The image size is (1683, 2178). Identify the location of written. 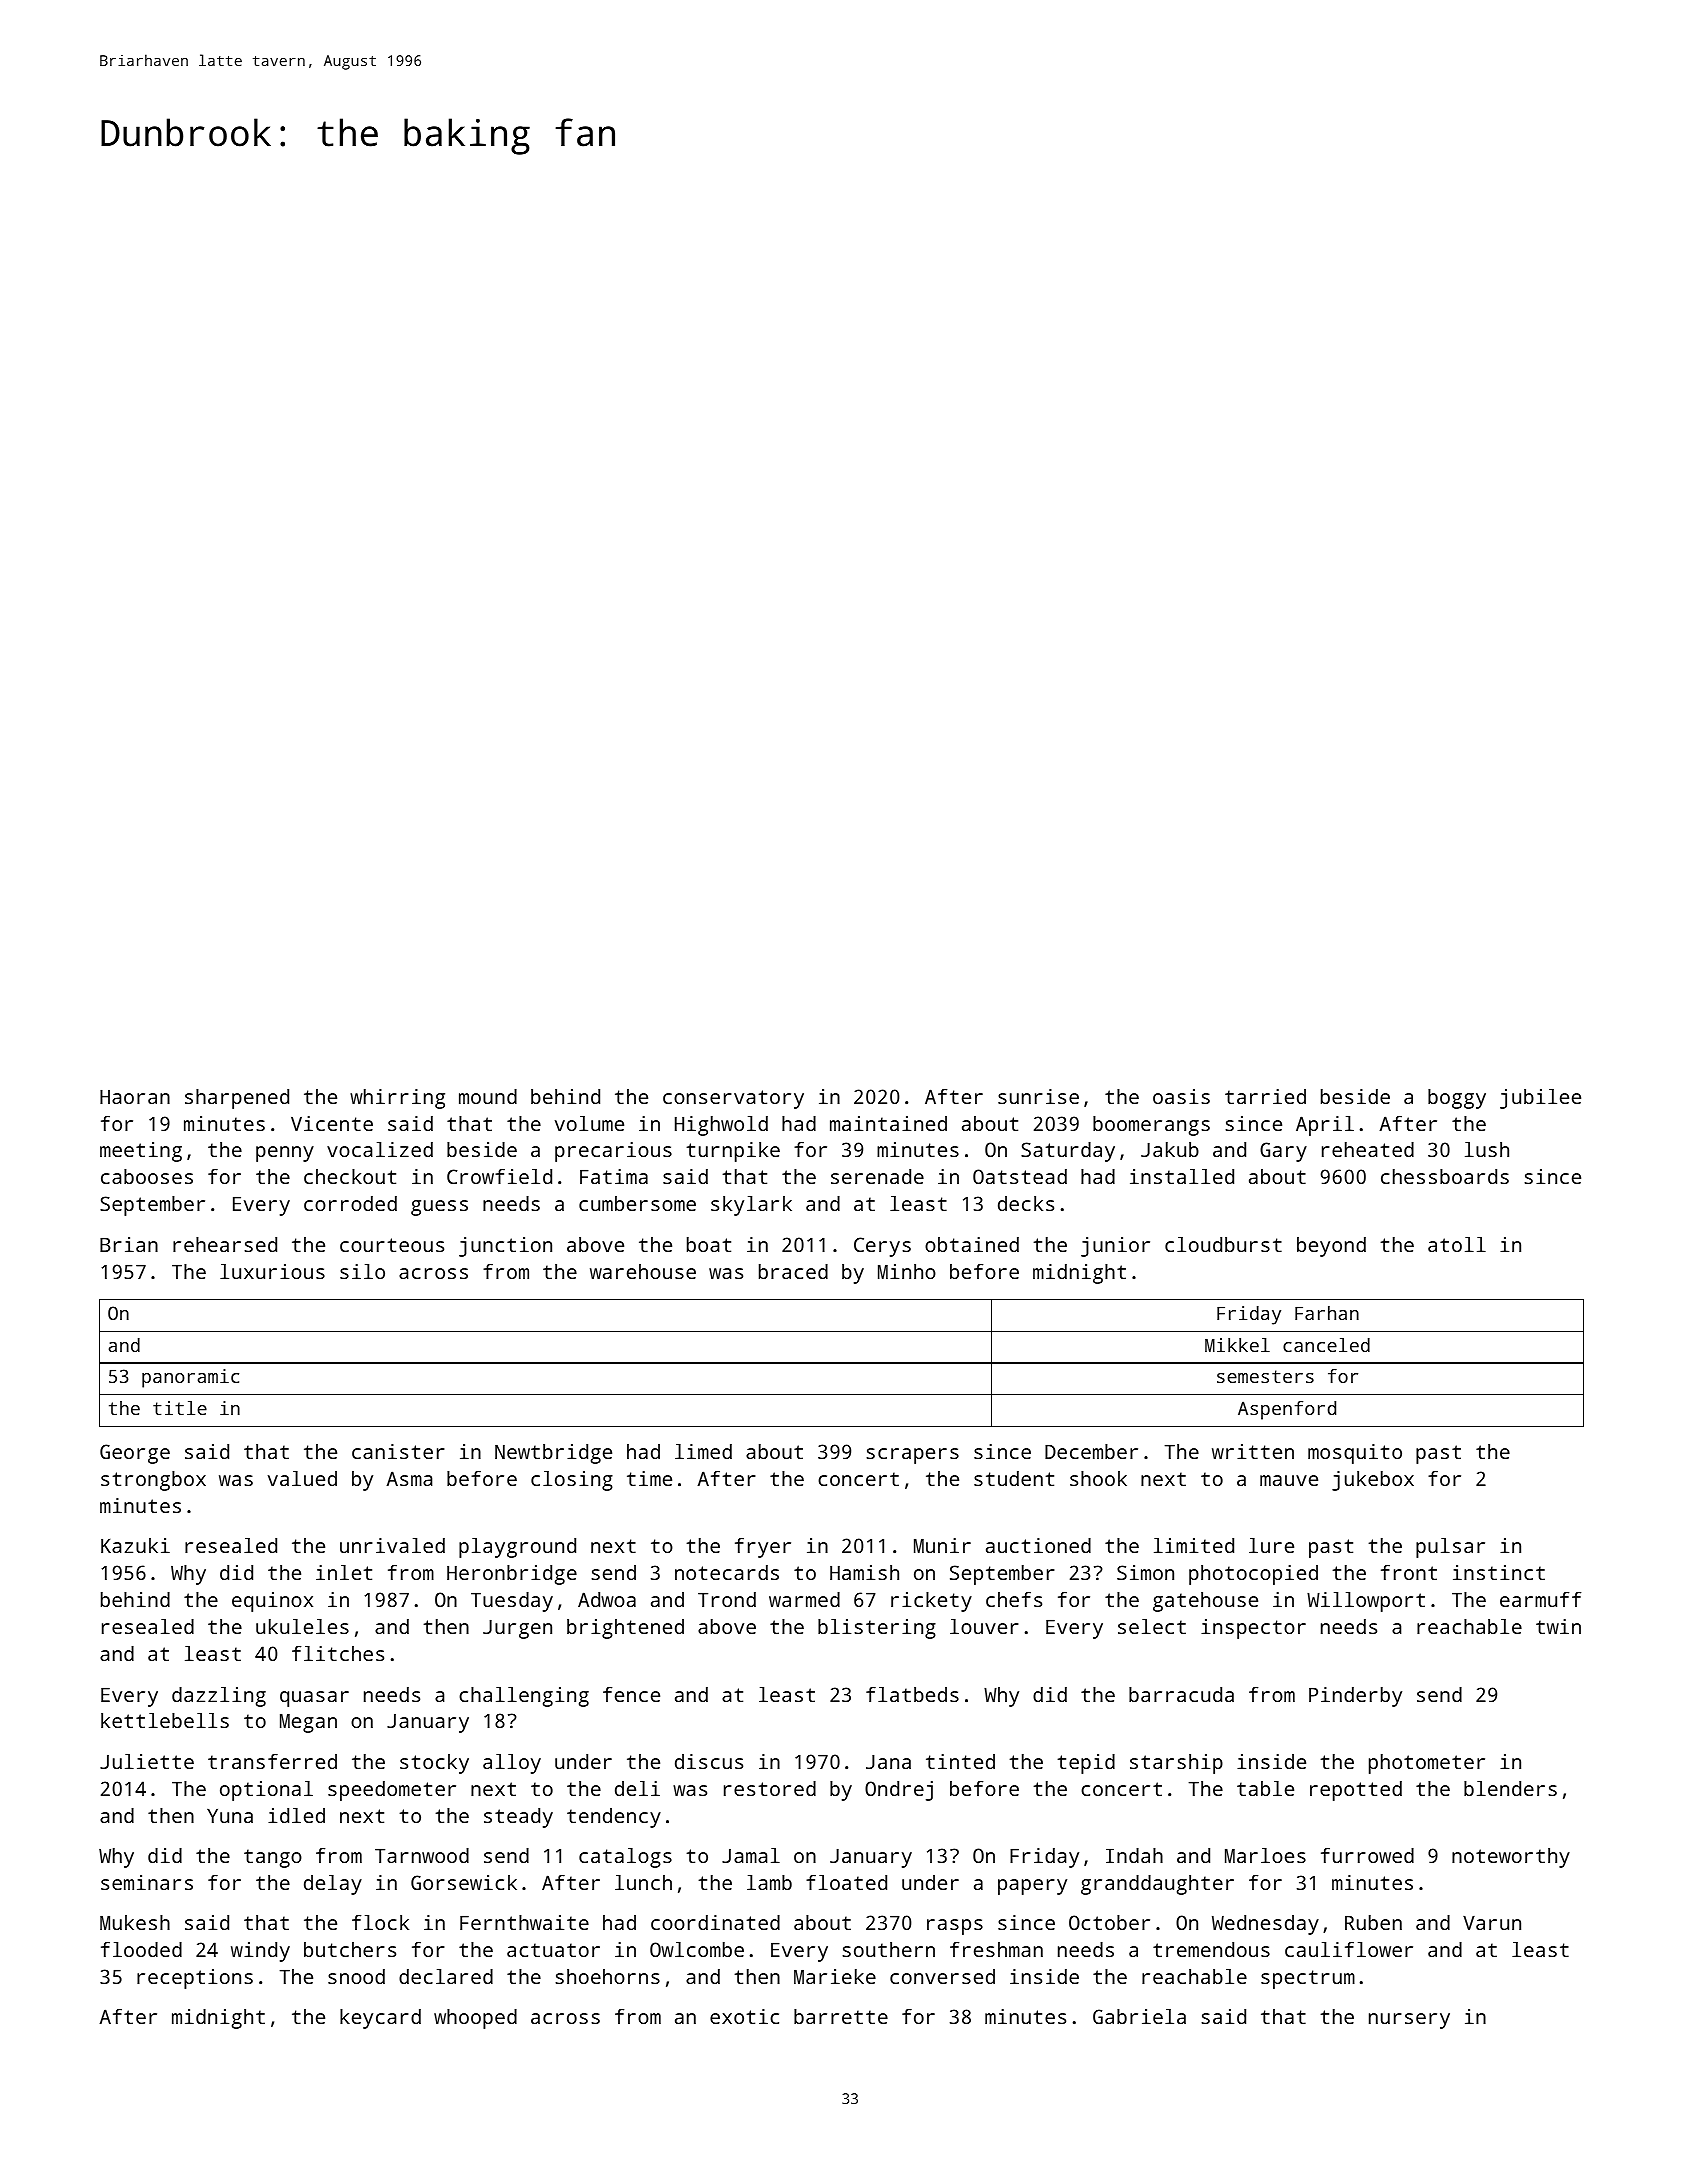
(1253, 1451).
